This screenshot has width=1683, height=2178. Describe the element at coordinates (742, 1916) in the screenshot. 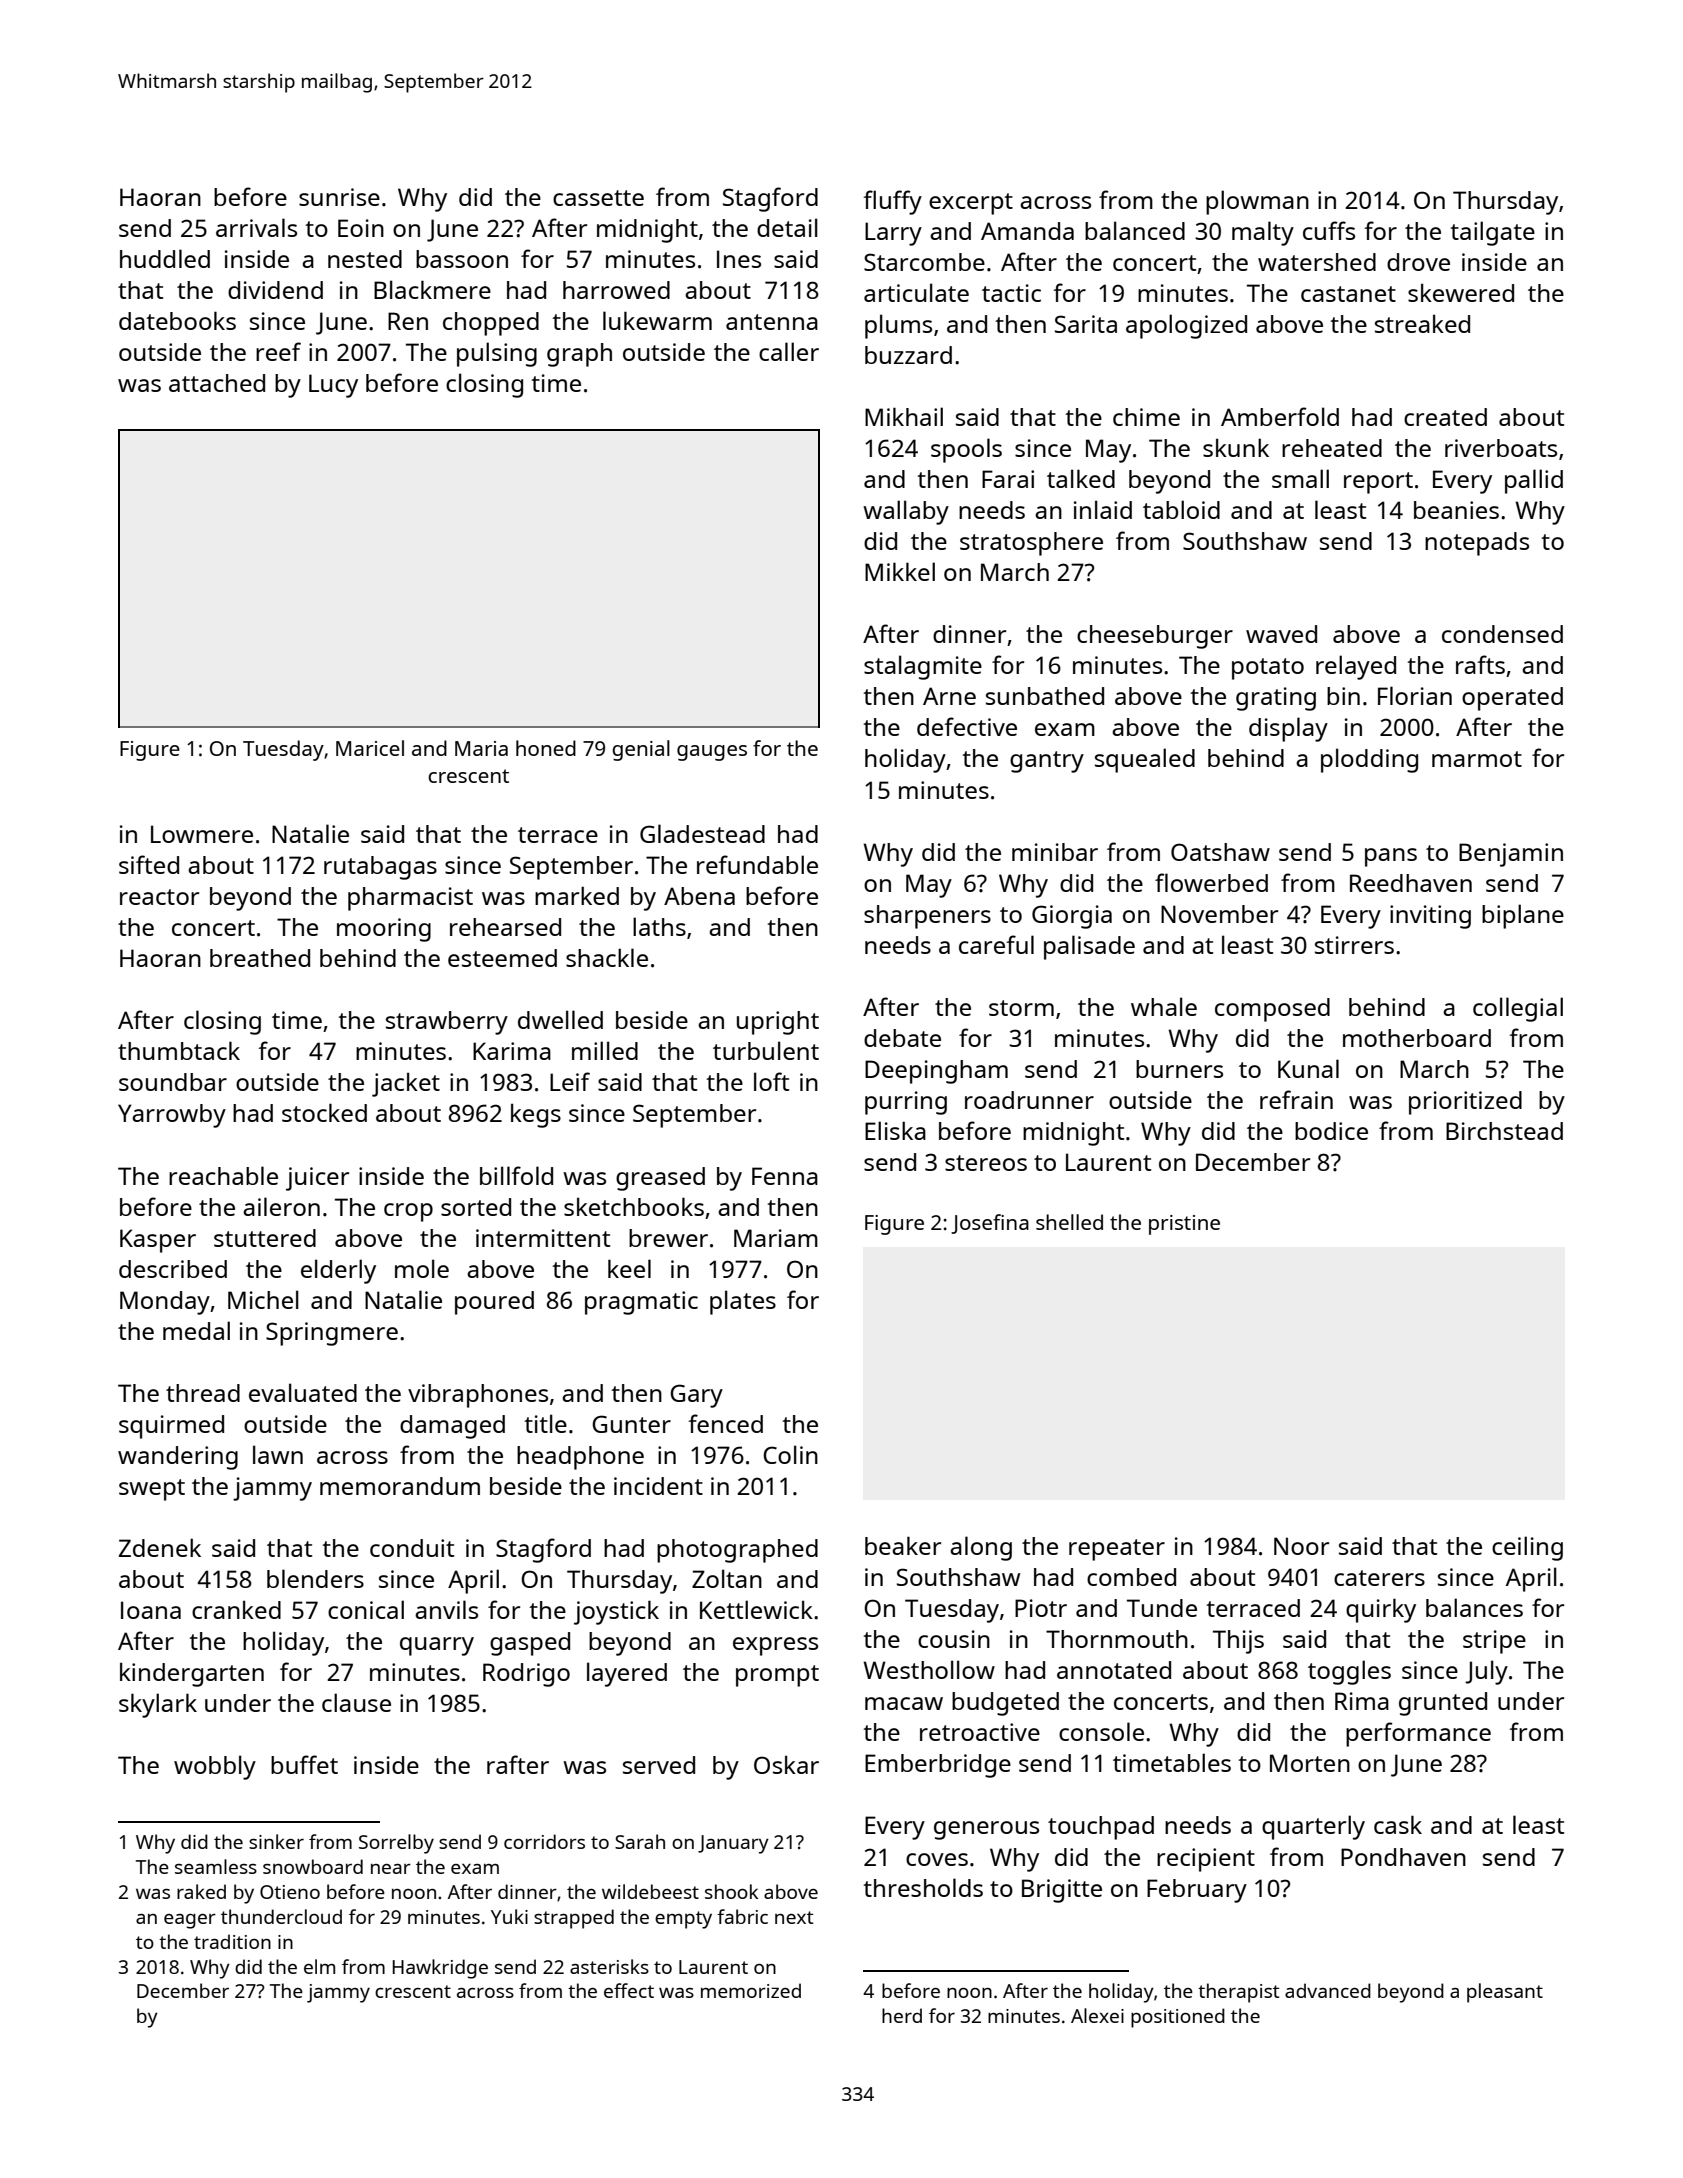

I see `fabric` at that location.
